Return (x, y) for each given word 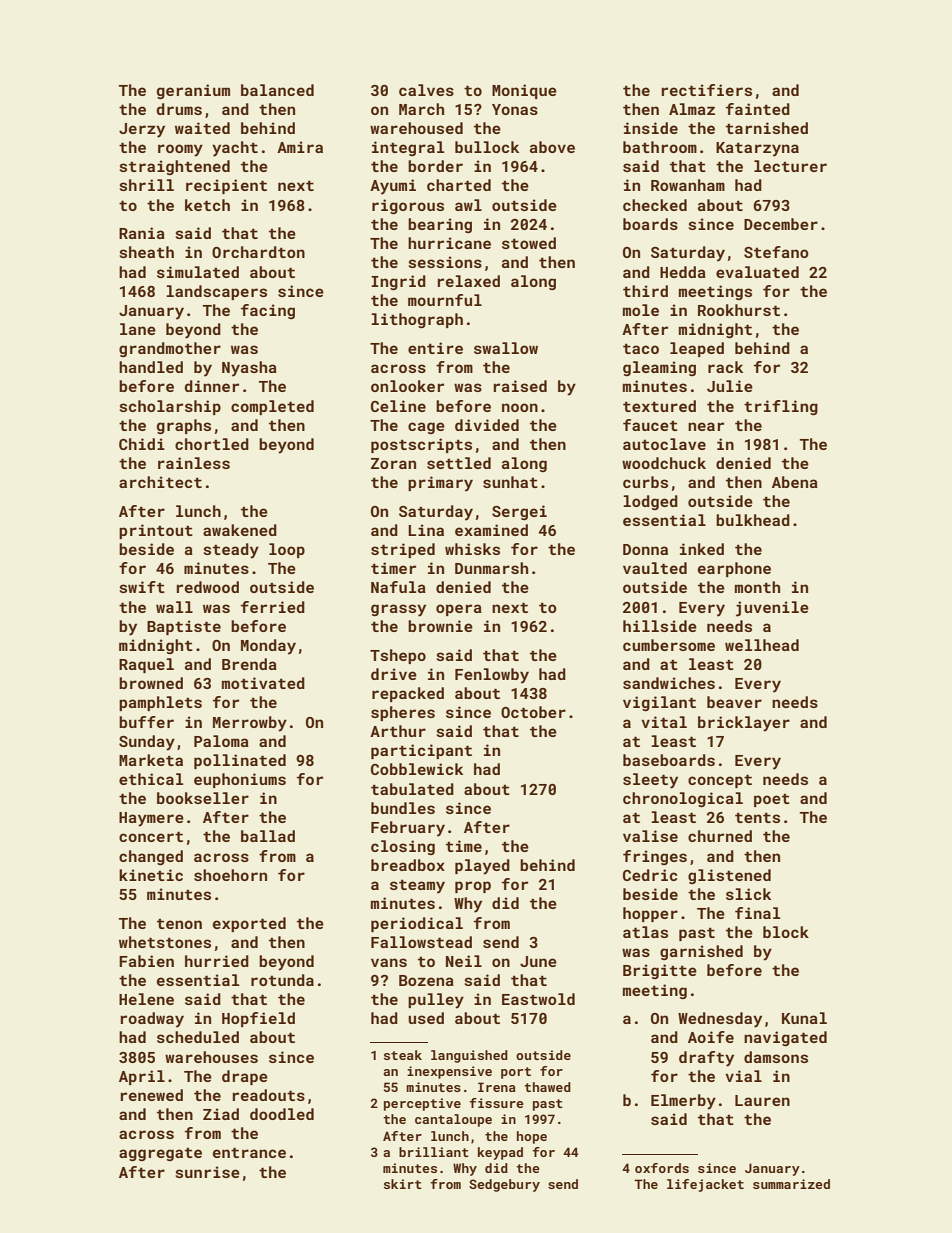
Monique (524, 91)
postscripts (421, 445)
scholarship (170, 407)
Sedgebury (504, 1185)
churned (720, 836)
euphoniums (240, 780)
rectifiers (707, 90)
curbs (645, 482)
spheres (403, 713)
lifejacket (705, 1185)
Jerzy (142, 130)
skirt (403, 1184)
